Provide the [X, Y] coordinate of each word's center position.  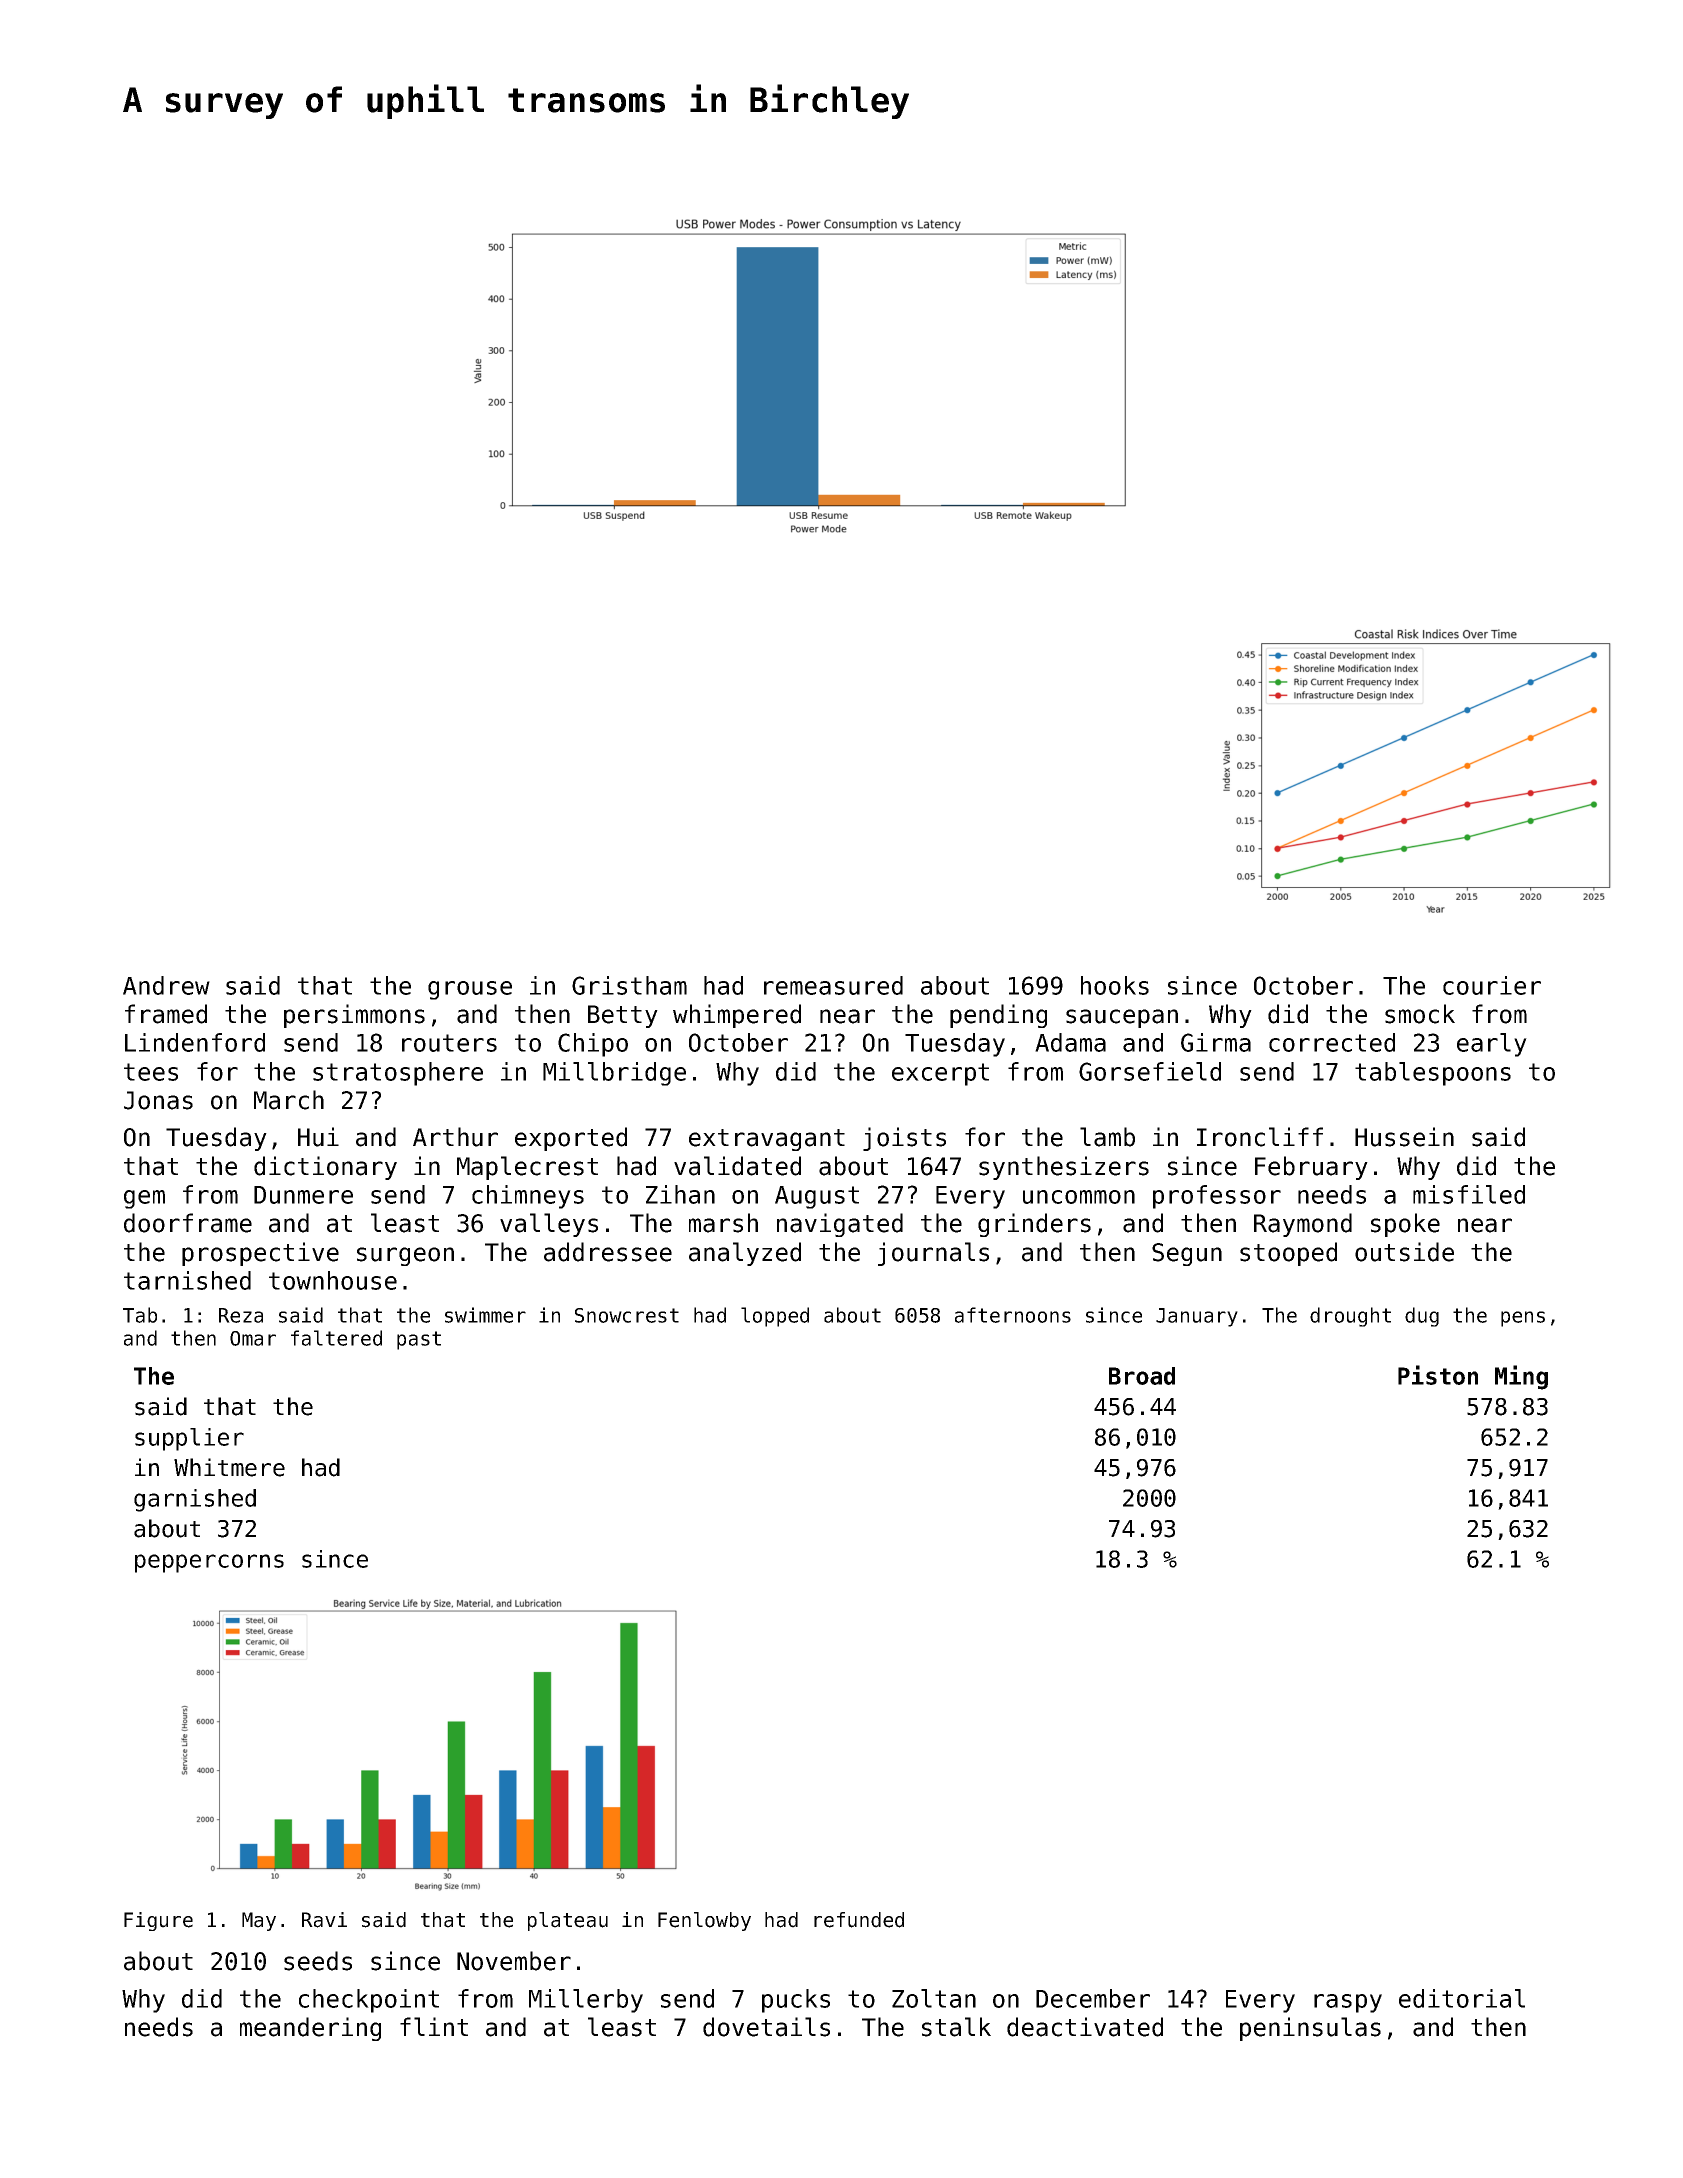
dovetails [766, 2027]
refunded [859, 1920]
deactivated [1085, 2027]
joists [904, 1139]
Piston [1438, 1375]
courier [1492, 985]
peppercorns [209, 1563]
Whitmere [229, 1467]
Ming [1521, 1377]
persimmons [354, 1016]
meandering [310, 2029]
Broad [1142, 1376]
